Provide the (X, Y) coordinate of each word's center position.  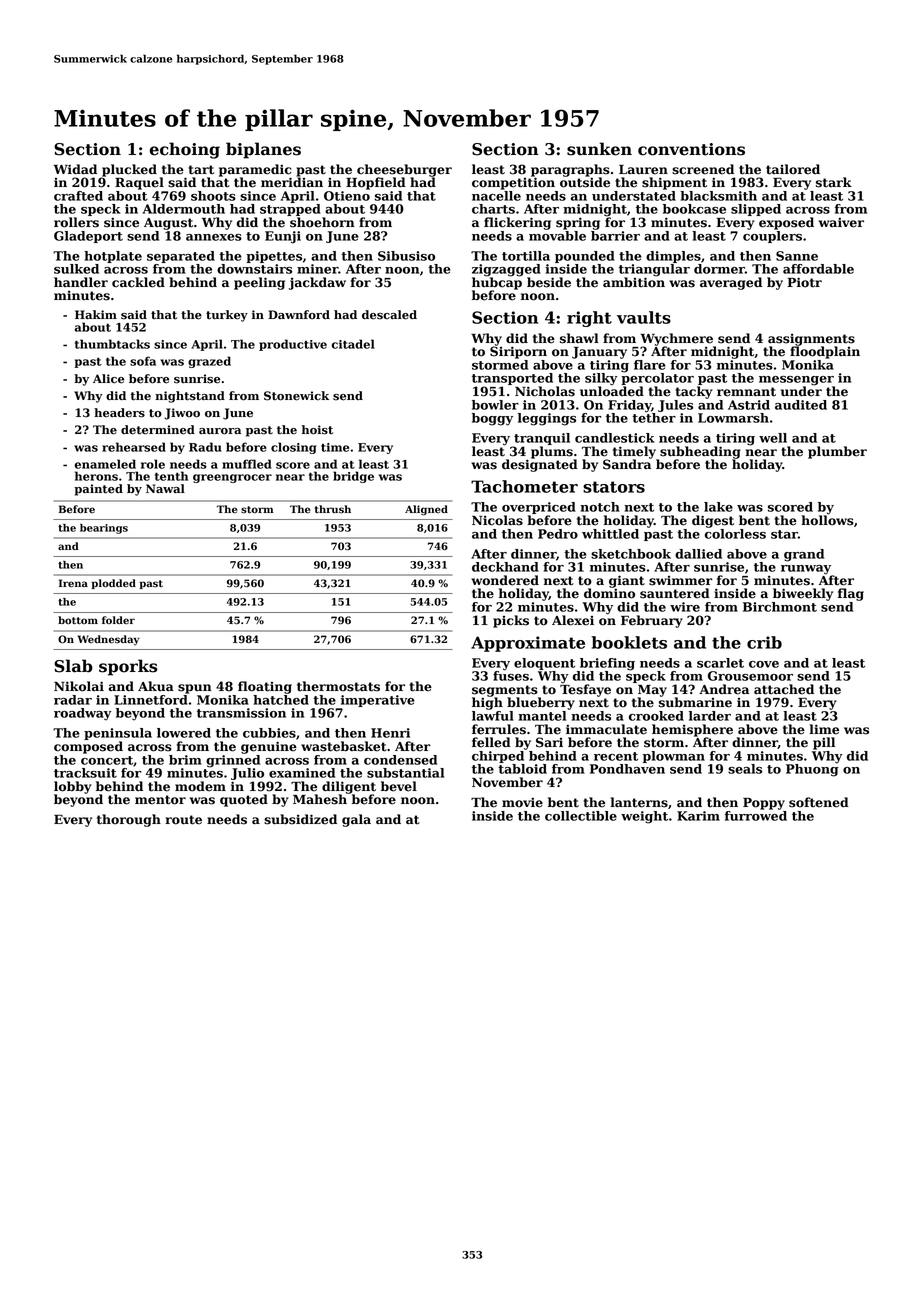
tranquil (542, 439)
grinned (233, 761)
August (168, 224)
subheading (700, 452)
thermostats (338, 686)
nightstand (190, 397)
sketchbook (631, 554)
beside (549, 282)
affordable (818, 269)
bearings (104, 529)
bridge (353, 477)
